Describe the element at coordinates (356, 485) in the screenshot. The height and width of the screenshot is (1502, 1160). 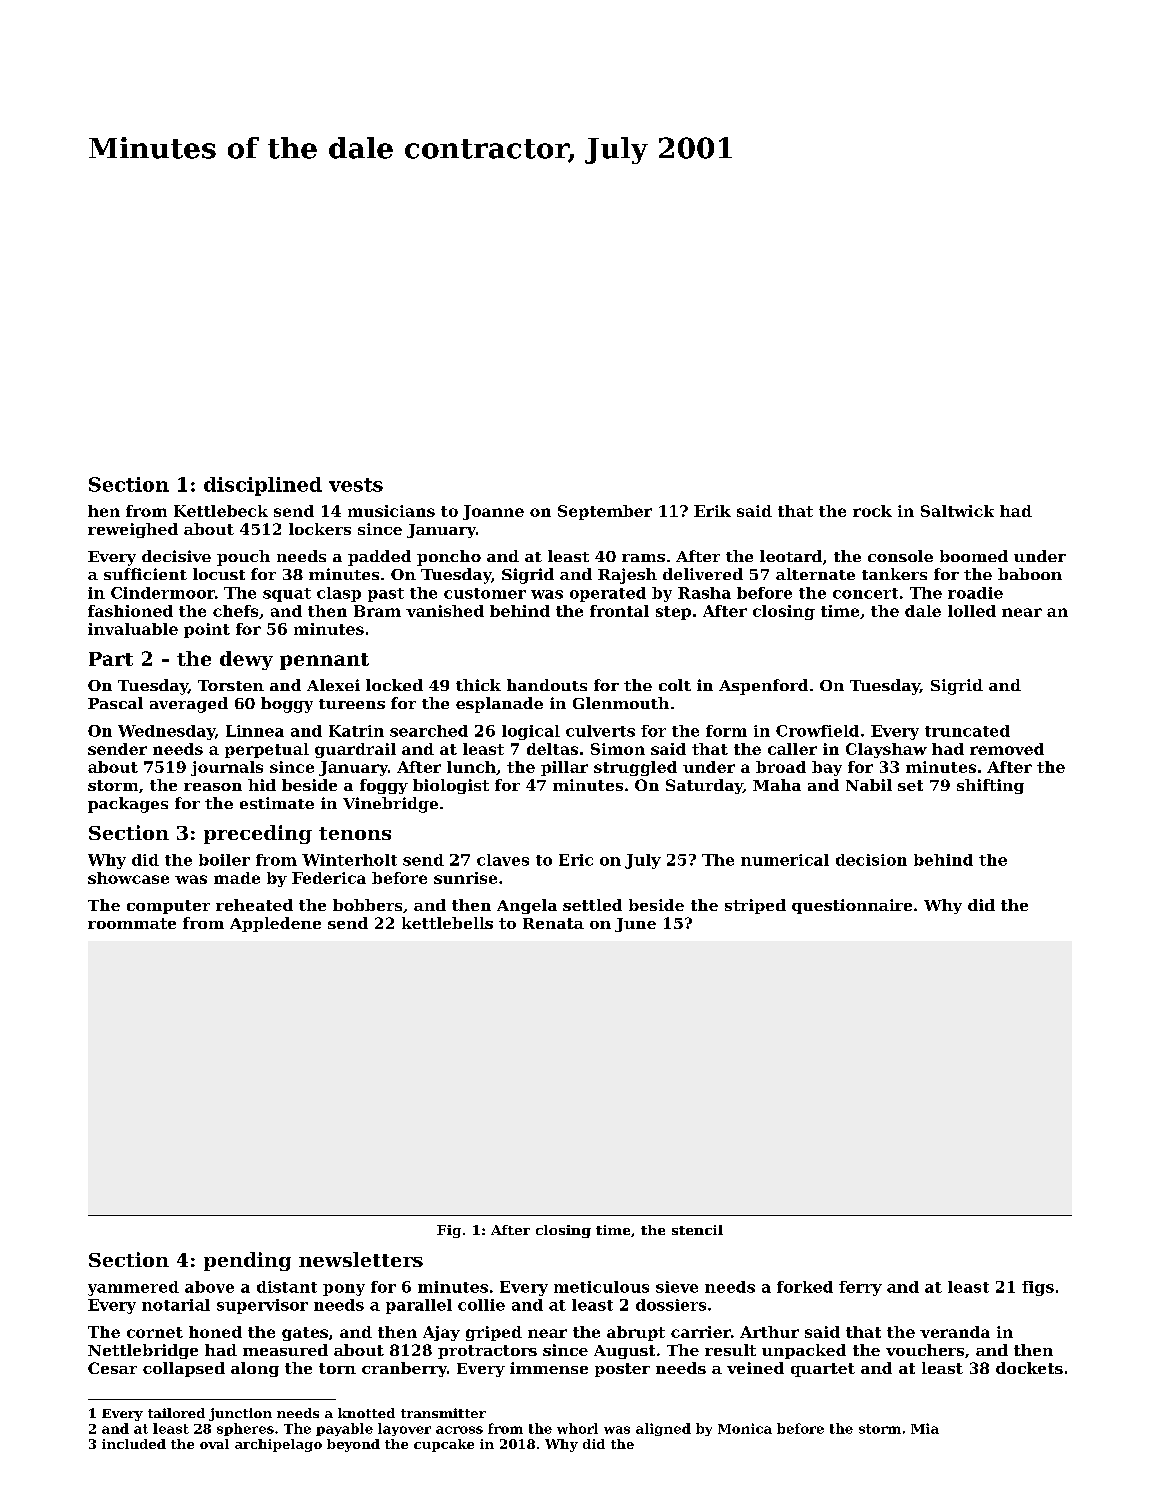
I see `vests` at that location.
